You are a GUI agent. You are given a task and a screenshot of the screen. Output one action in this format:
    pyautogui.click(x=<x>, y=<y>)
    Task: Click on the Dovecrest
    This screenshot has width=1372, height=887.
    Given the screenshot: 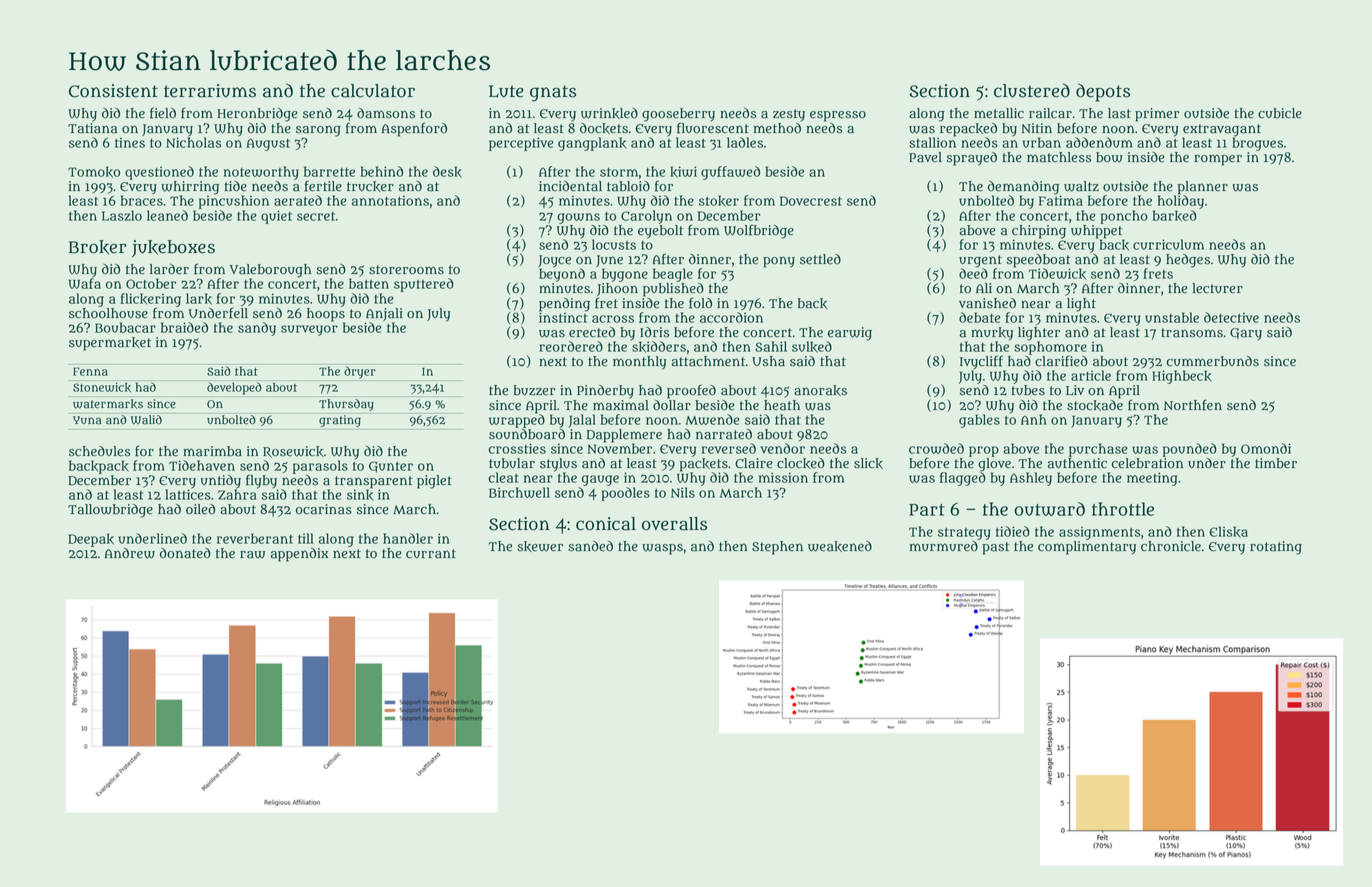 What is the action you would take?
    pyautogui.click(x=811, y=201)
